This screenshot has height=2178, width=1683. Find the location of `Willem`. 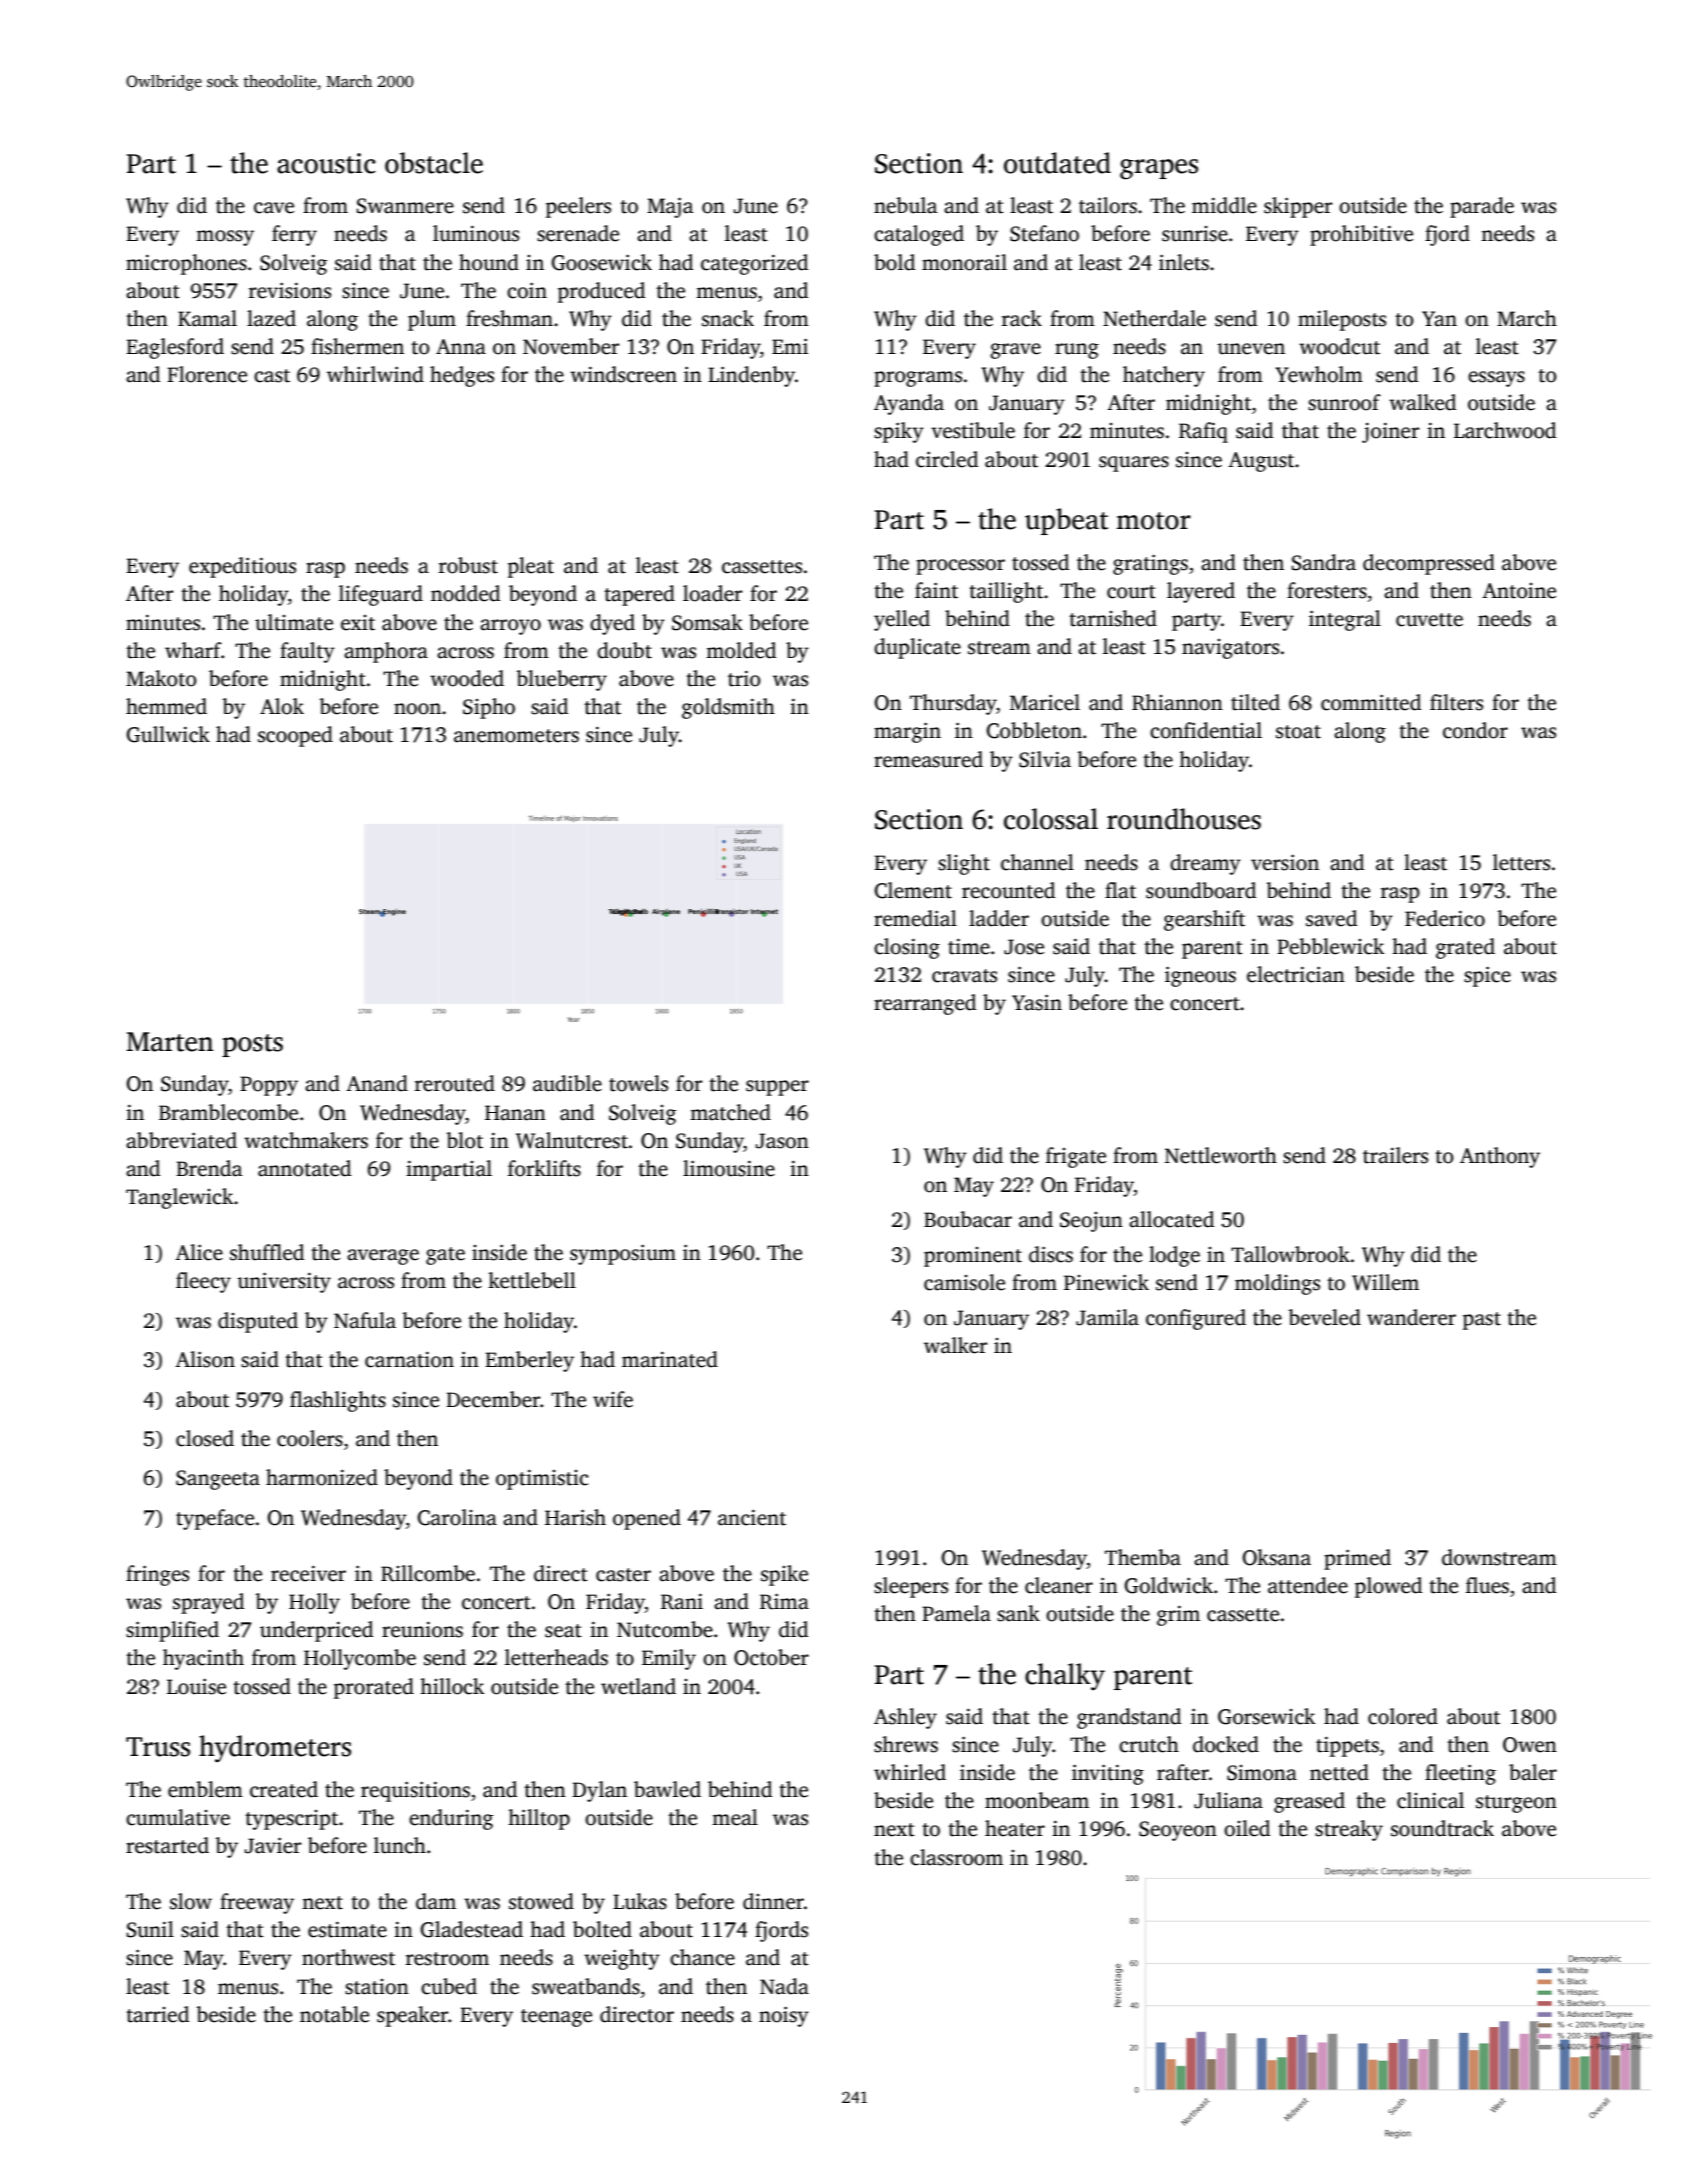

Willem is located at coordinates (1385, 1282).
